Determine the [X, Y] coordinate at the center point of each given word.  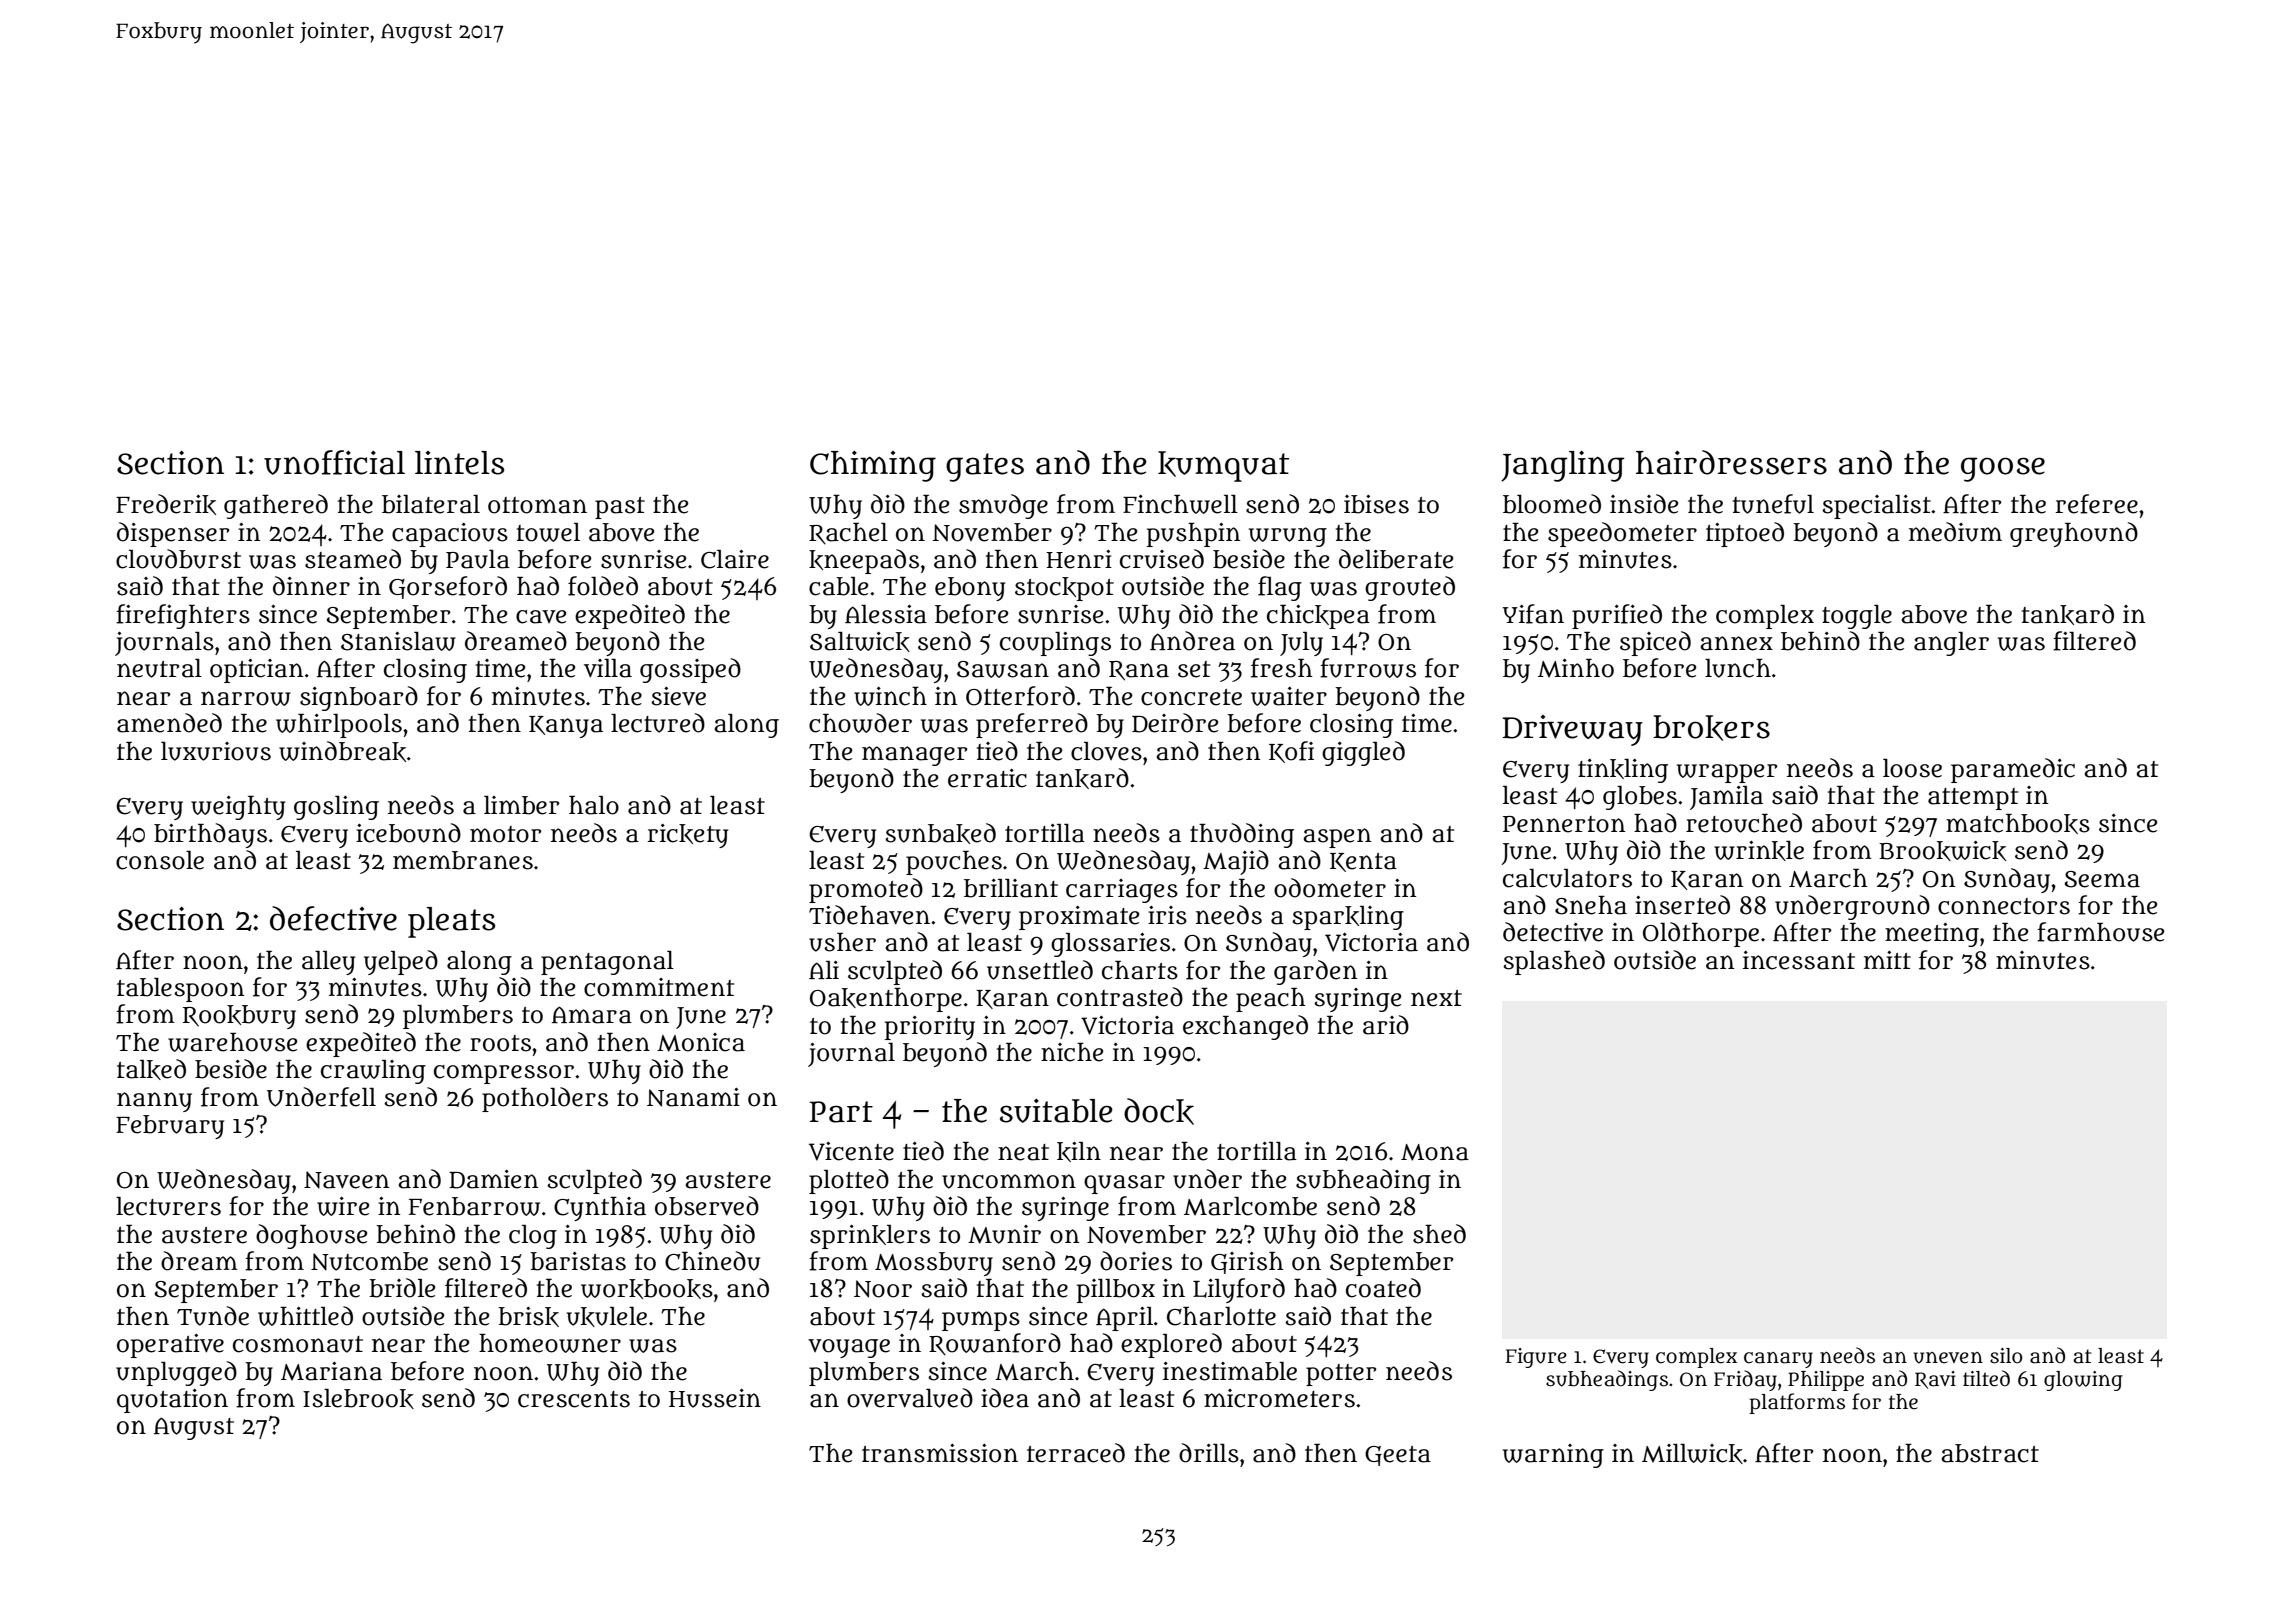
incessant [1799, 960]
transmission [940, 1453]
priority [930, 1028]
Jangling [1562, 466]
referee [2096, 504]
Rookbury [239, 1017]
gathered [276, 506]
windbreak [342, 751]
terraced [1076, 1453]
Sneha [1591, 905]
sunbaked [940, 833]
